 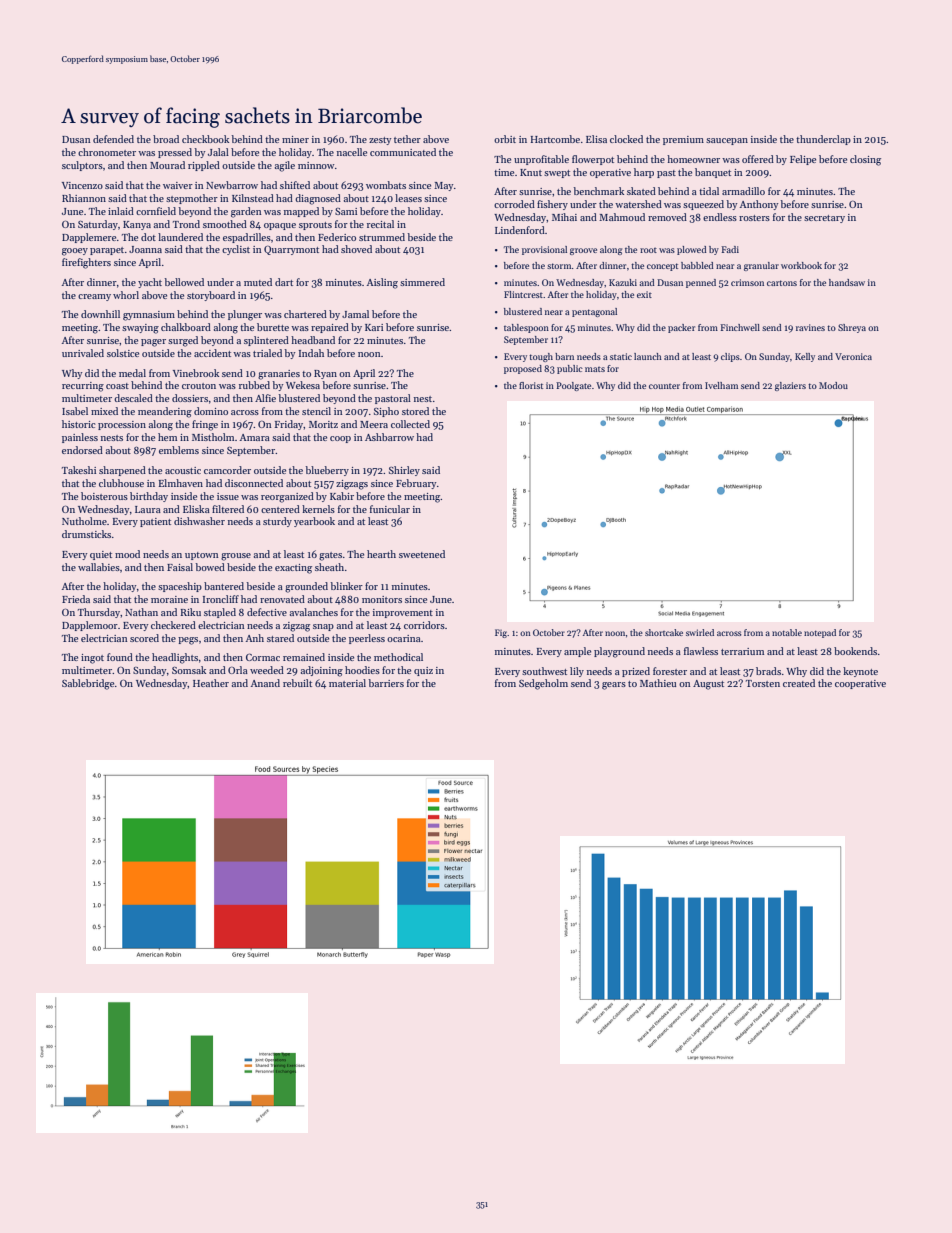 What do you see at coordinates (614, 686) in the screenshot?
I see `gears` at bounding box center [614, 686].
